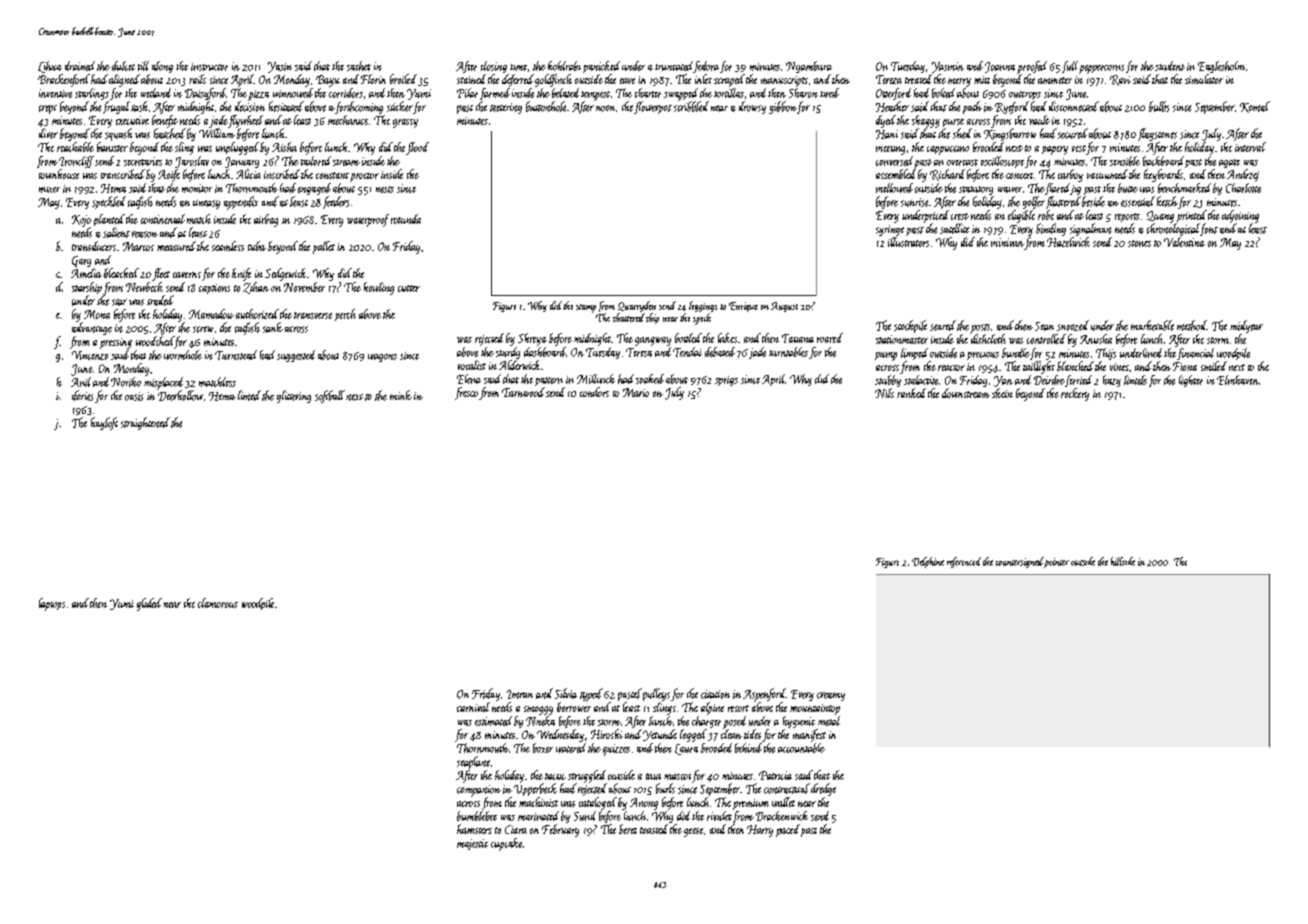 This page has height=924, width=1308. What do you see at coordinates (473, 707) in the page?
I see `carnival` at bounding box center [473, 707].
